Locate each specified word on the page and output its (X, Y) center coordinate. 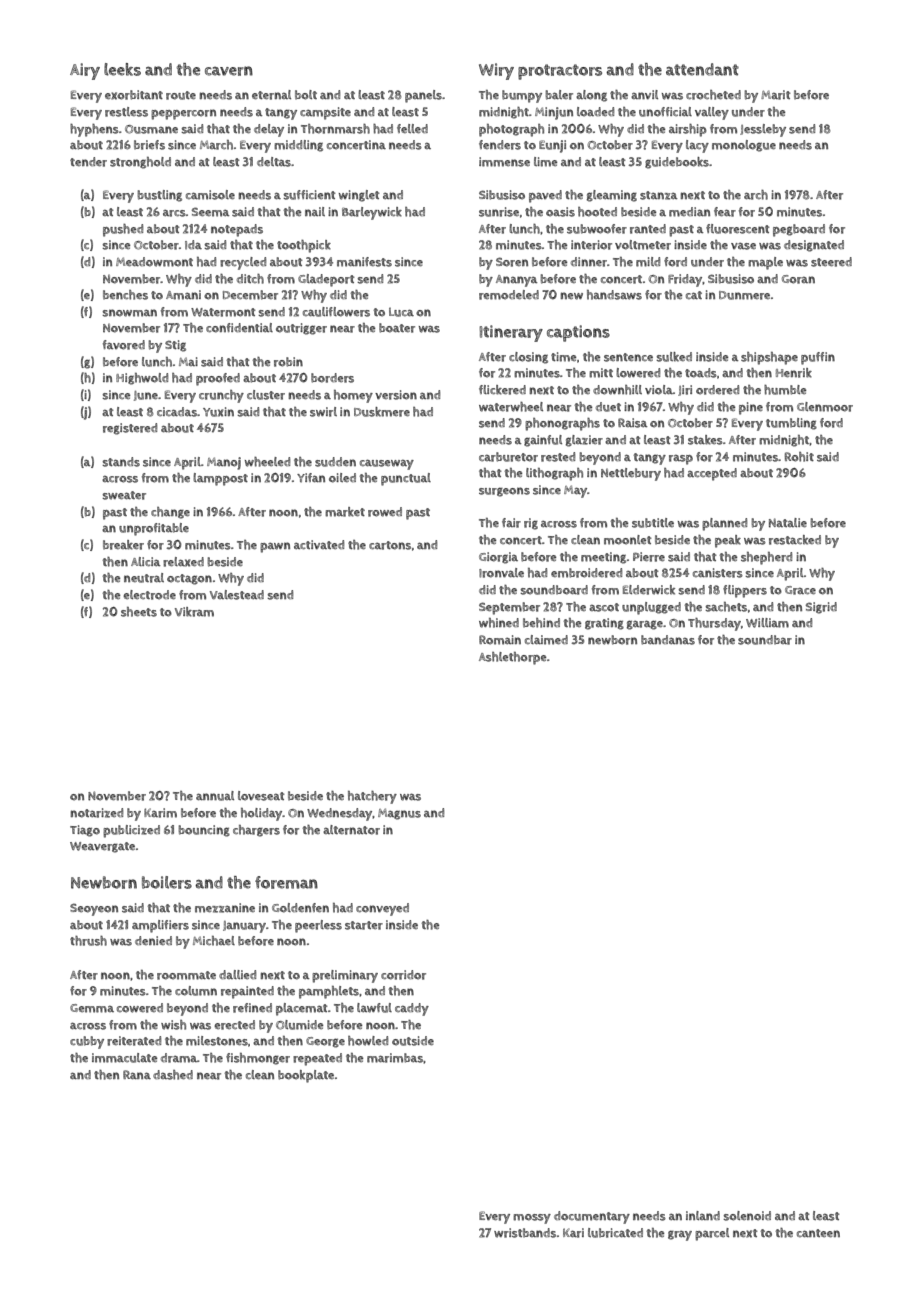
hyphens (94, 130)
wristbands (525, 1233)
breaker (123, 545)
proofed (218, 379)
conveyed (382, 909)
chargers (256, 831)
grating (604, 624)
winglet (359, 196)
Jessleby (763, 130)
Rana (137, 1074)
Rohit (799, 457)
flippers (745, 591)
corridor (403, 975)
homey (353, 396)
